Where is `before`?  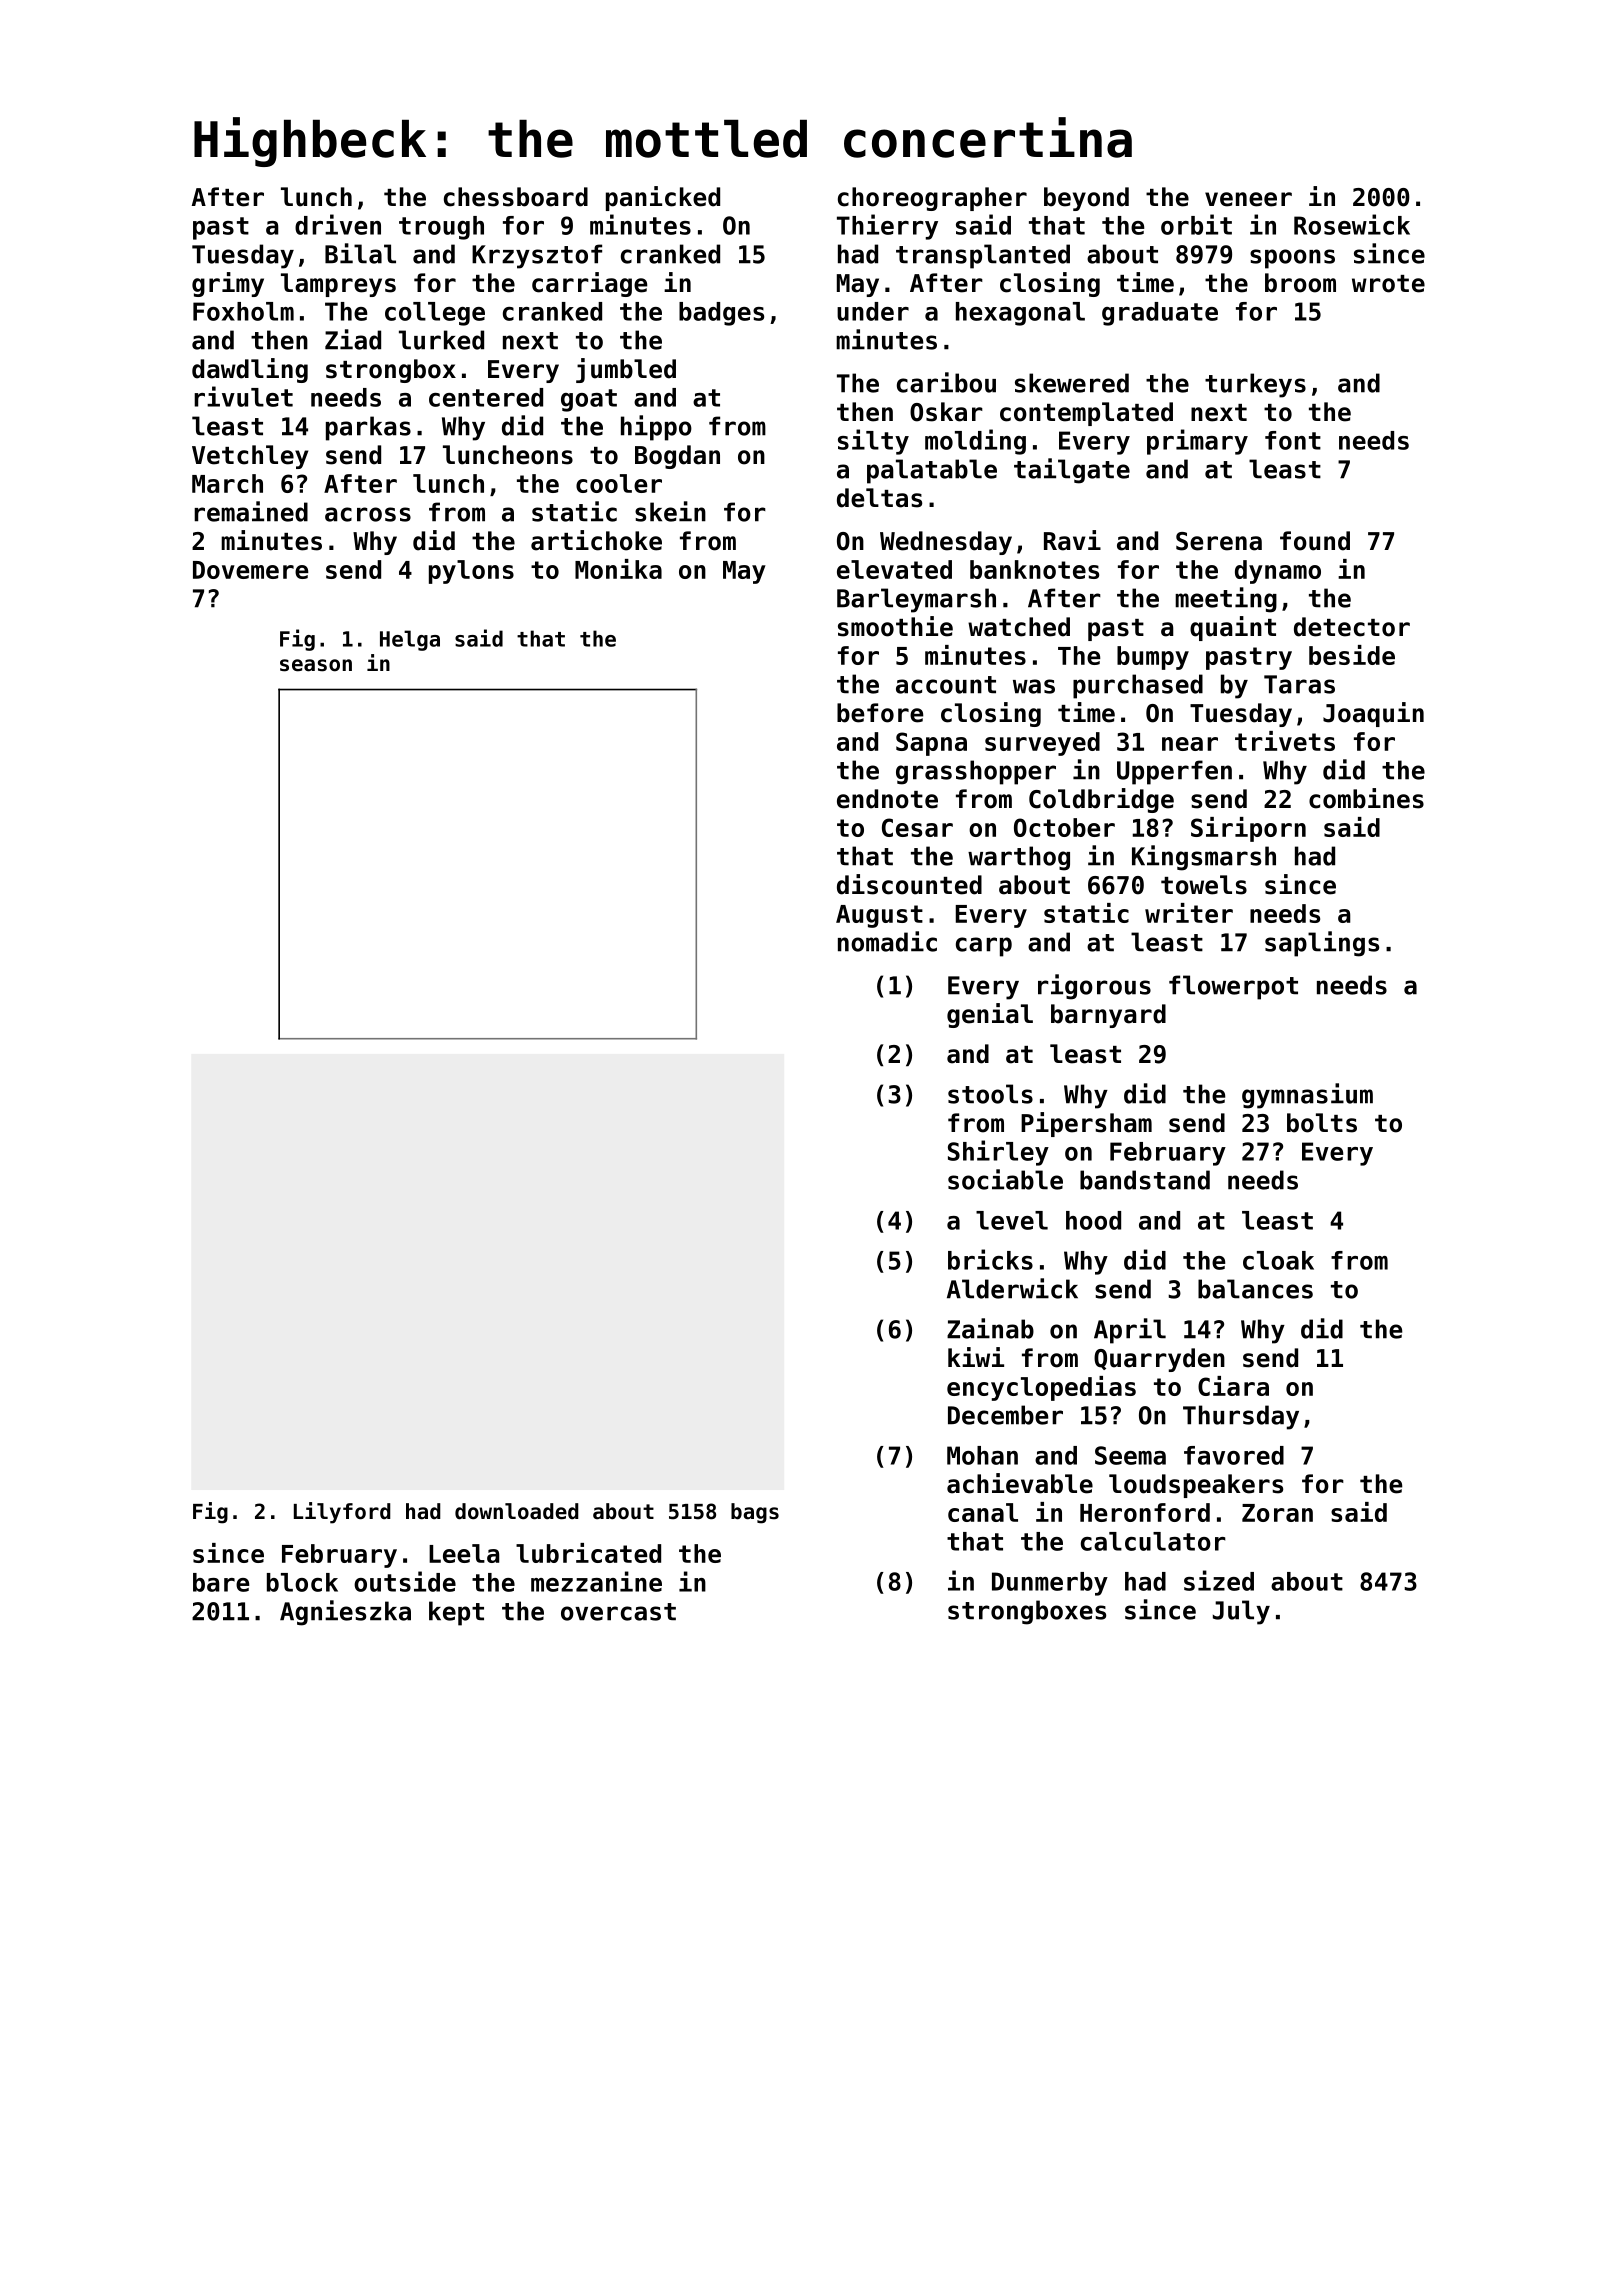 before is located at coordinates (880, 713).
